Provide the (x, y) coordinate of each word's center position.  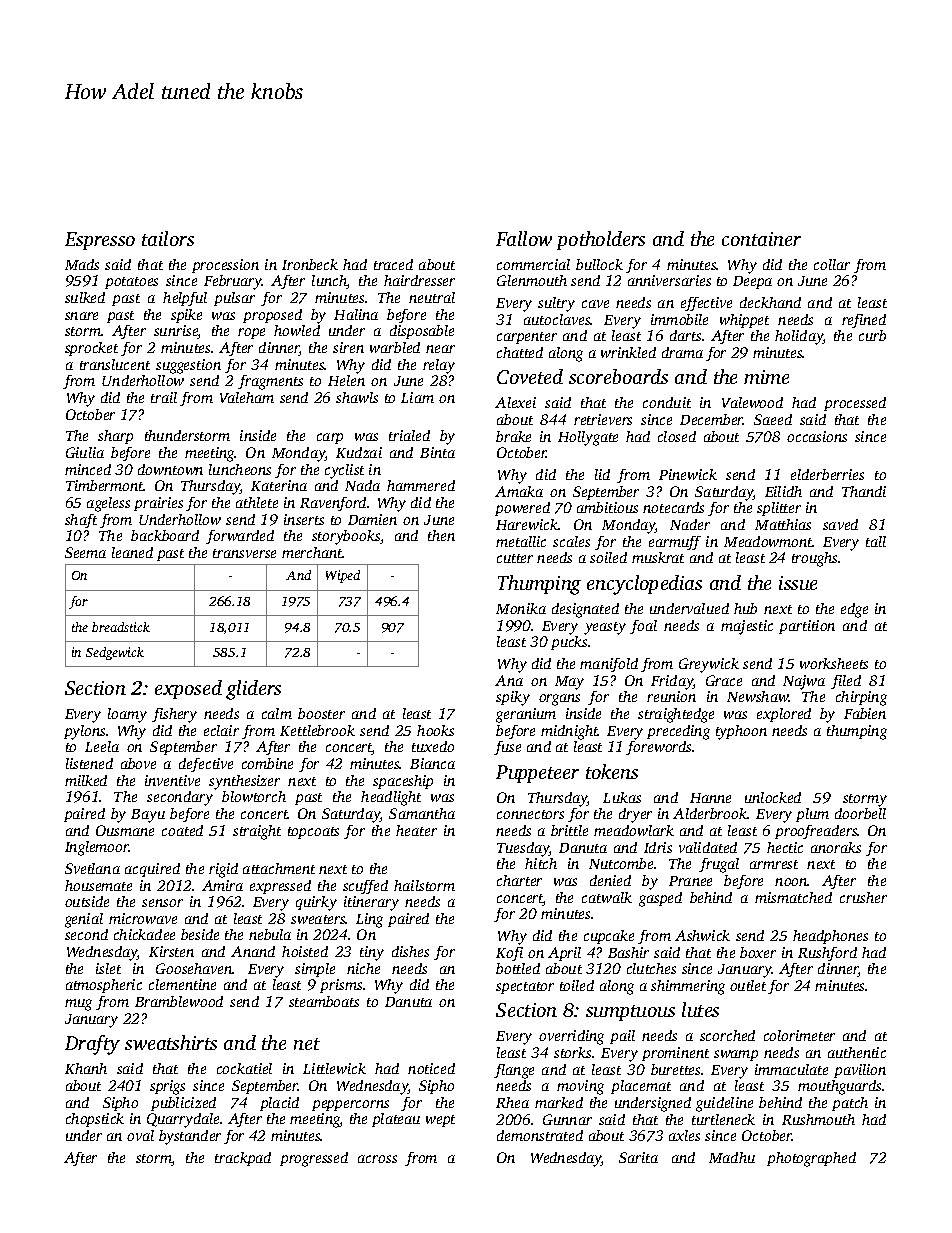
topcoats (313, 833)
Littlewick (334, 1068)
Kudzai (359, 452)
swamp (736, 1055)
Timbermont (105, 485)
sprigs (167, 1087)
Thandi (864, 491)
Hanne (710, 798)
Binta (437, 452)
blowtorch (254, 796)
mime (766, 377)
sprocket (91, 349)
